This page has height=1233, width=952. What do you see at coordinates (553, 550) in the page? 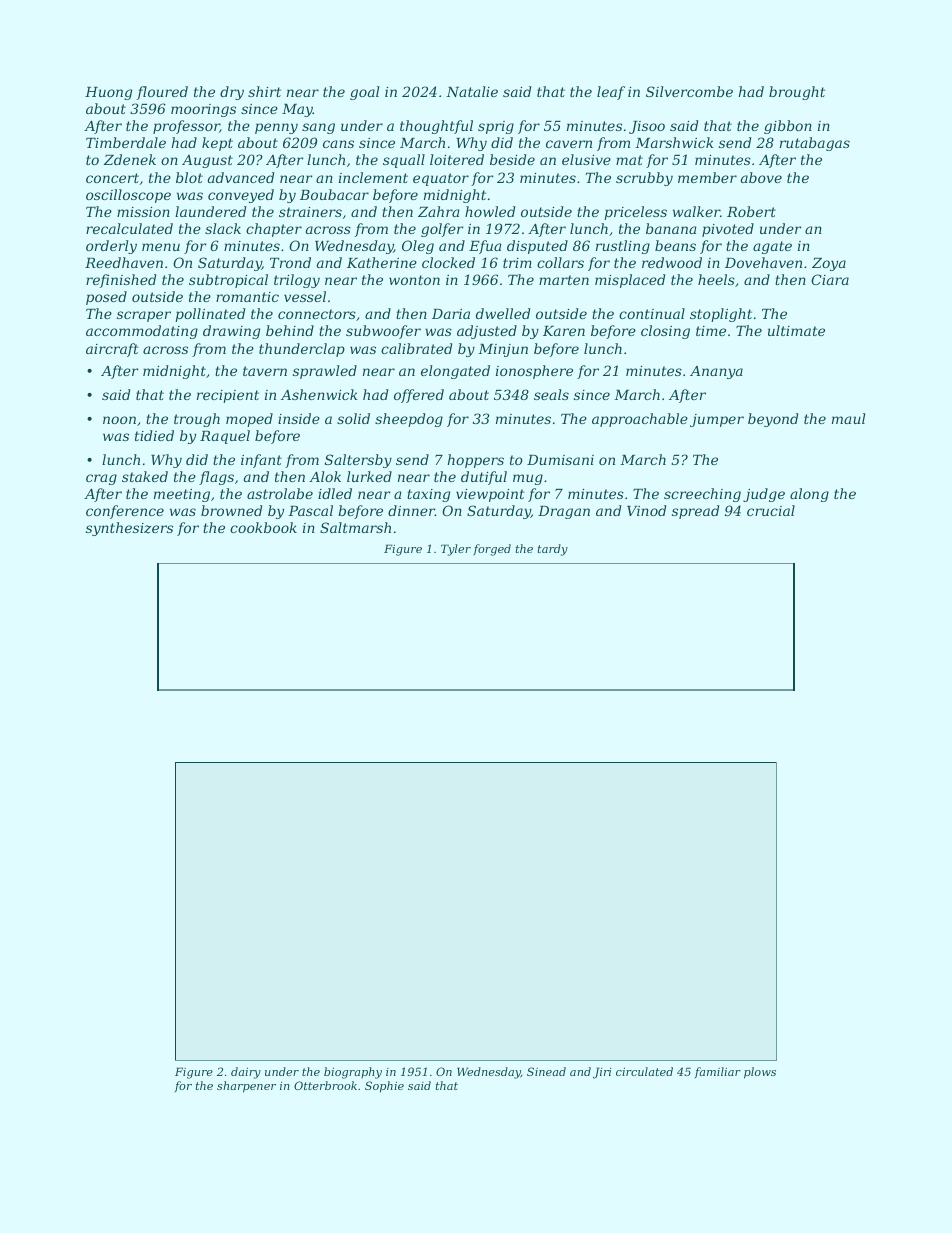
I see `tardy` at bounding box center [553, 550].
